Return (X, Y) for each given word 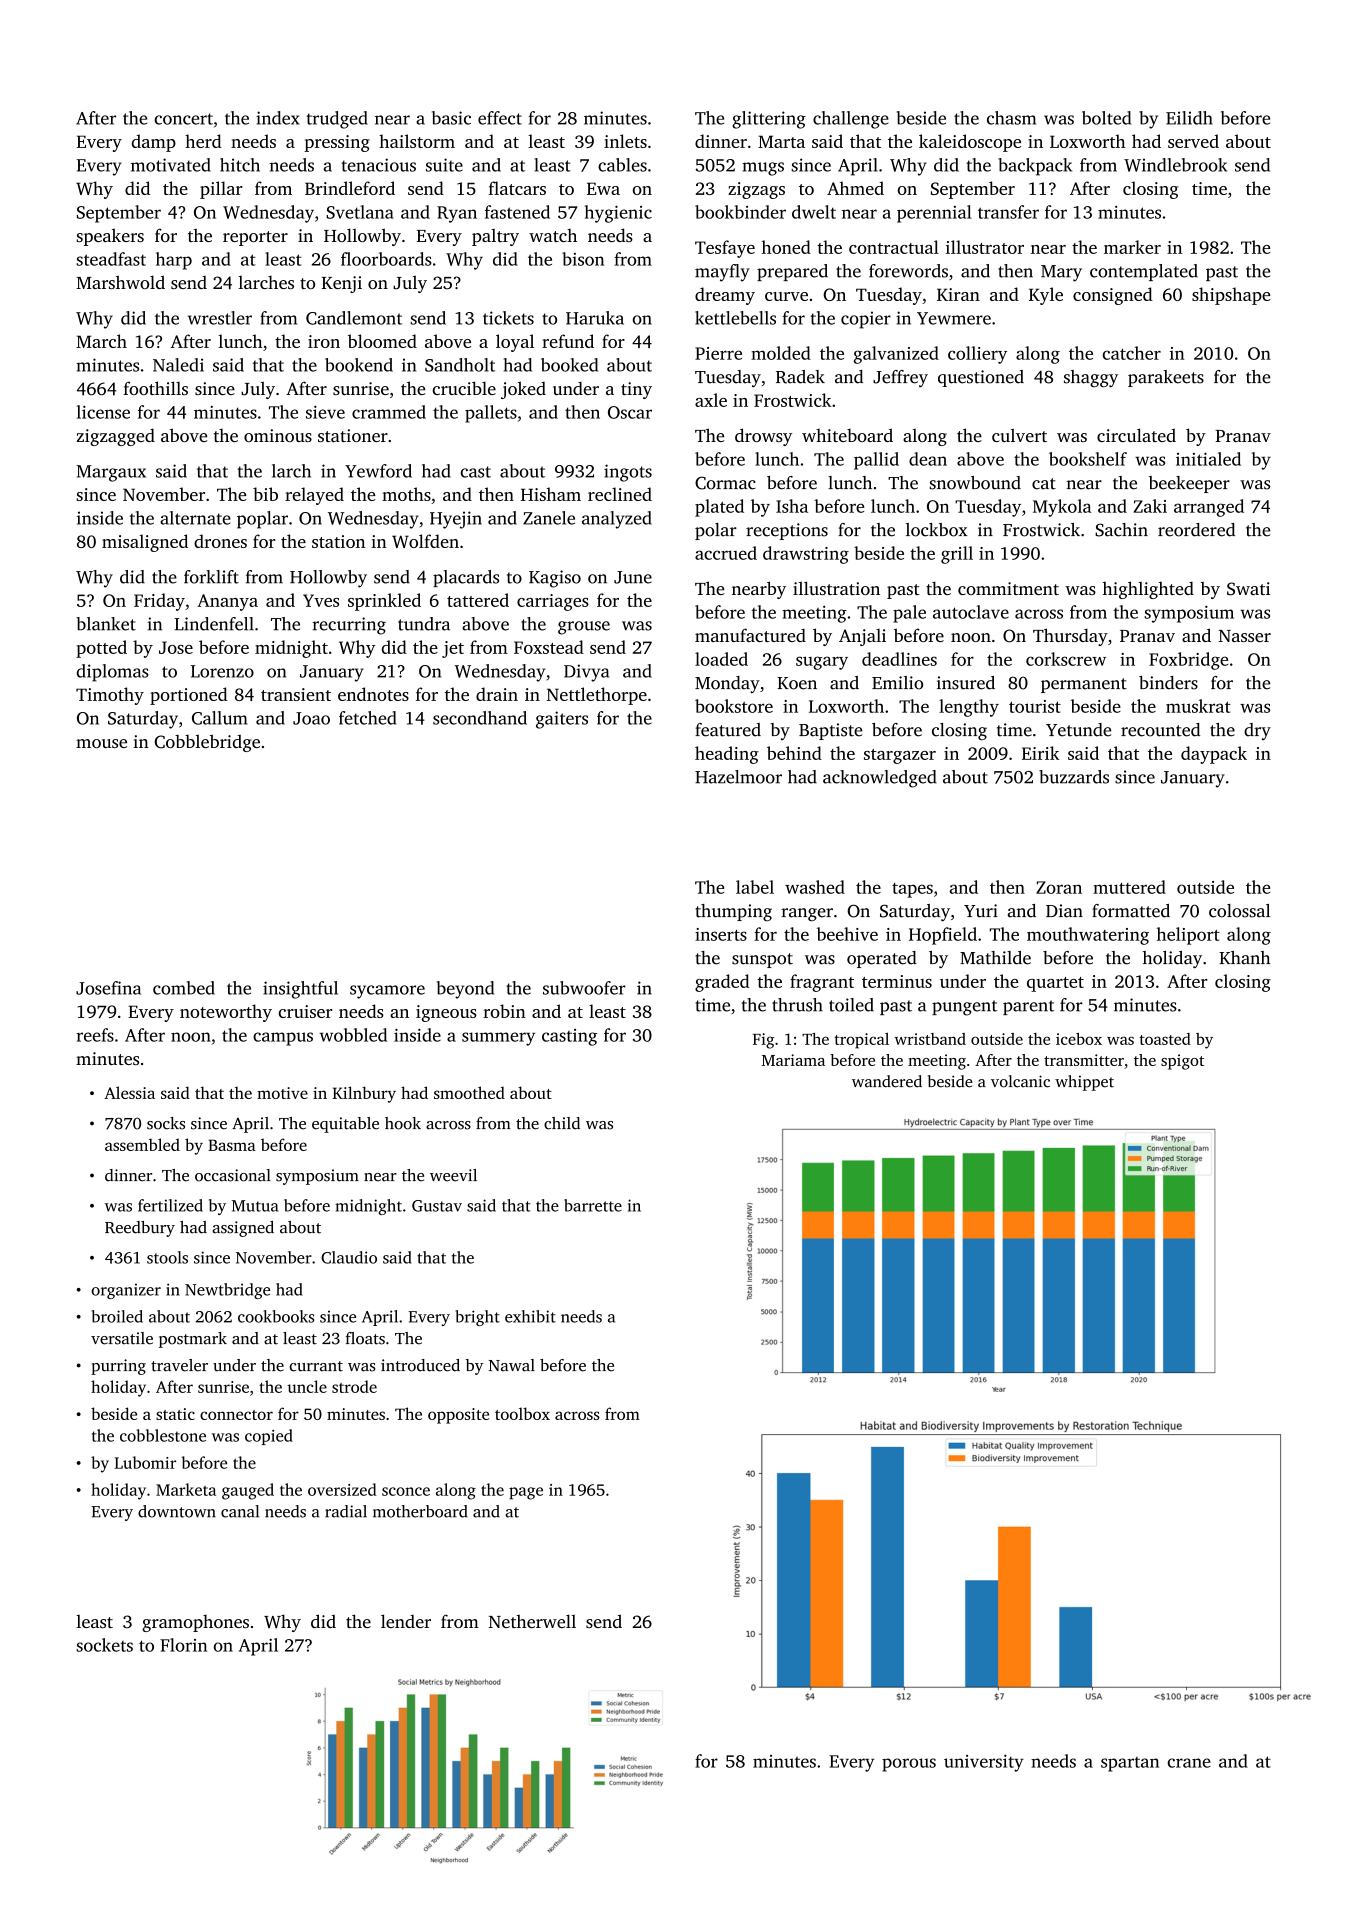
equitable (345, 1125)
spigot (1182, 1062)
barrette (593, 1205)
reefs (95, 1035)
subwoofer (584, 988)
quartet (1055, 984)
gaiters (562, 720)
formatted (1131, 911)
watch (553, 235)
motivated (171, 165)
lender (406, 1621)
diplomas (113, 673)
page (526, 1493)
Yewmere (954, 318)
